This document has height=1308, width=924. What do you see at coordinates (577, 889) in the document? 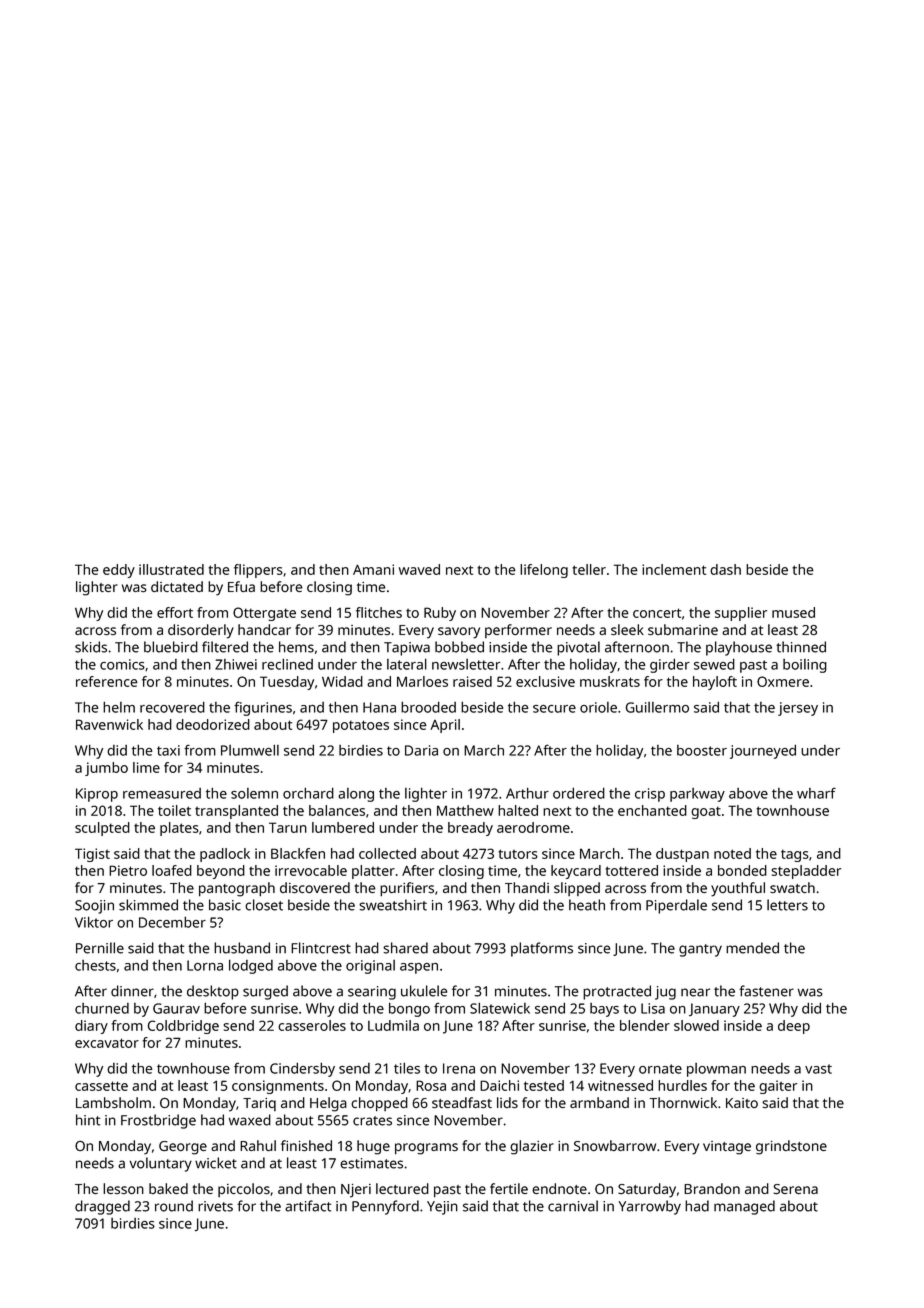
I see `slipped` at bounding box center [577, 889].
